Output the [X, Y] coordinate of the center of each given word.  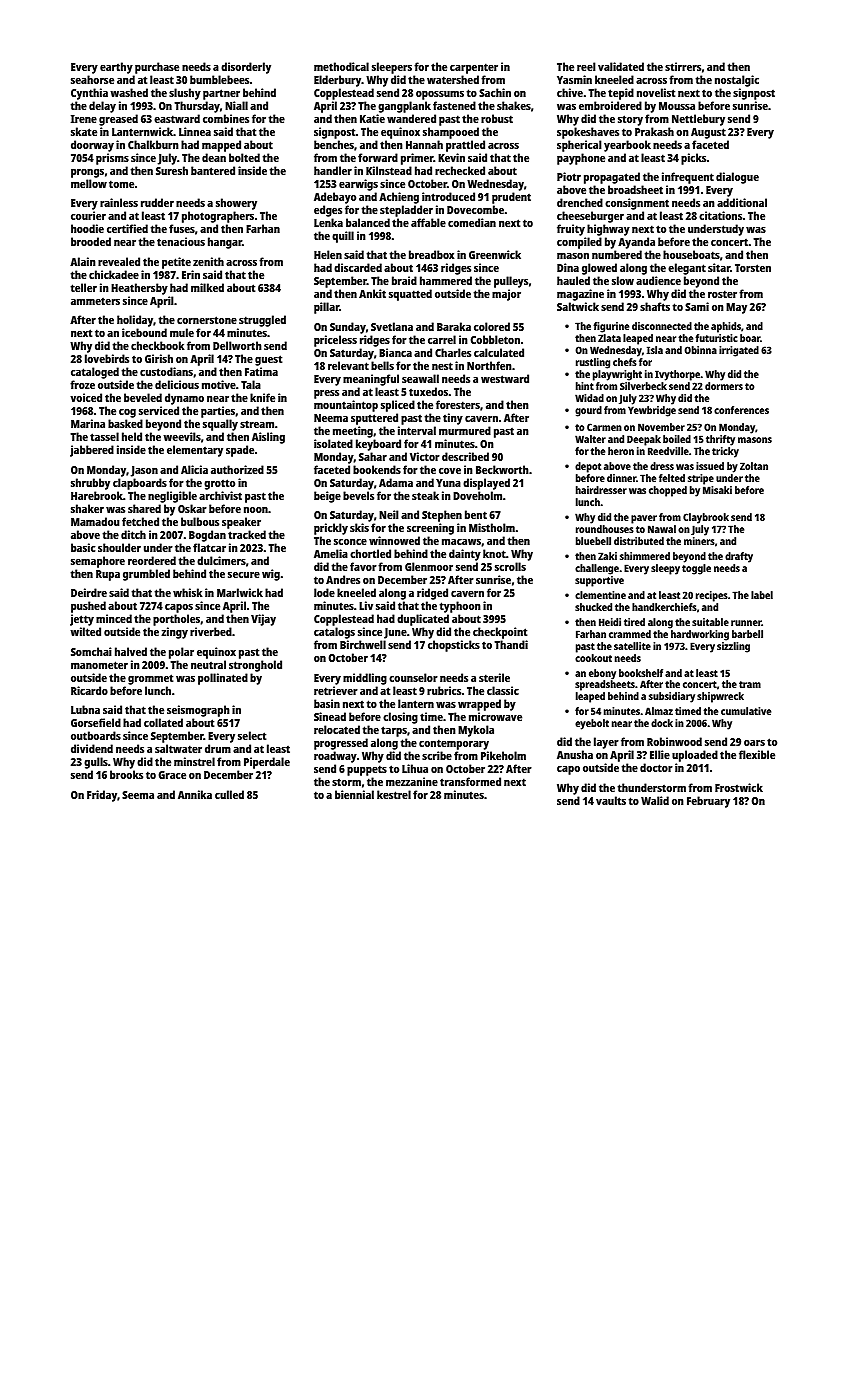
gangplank [404, 107]
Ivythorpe [677, 375]
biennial [354, 794]
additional [742, 202]
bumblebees [219, 79]
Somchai [91, 651]
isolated [333, 443]
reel [586, 66]
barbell [747, 634]
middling [365, 679]
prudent [511, 198]
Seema [138, 795]
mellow [89, 183]
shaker [87, 508]
